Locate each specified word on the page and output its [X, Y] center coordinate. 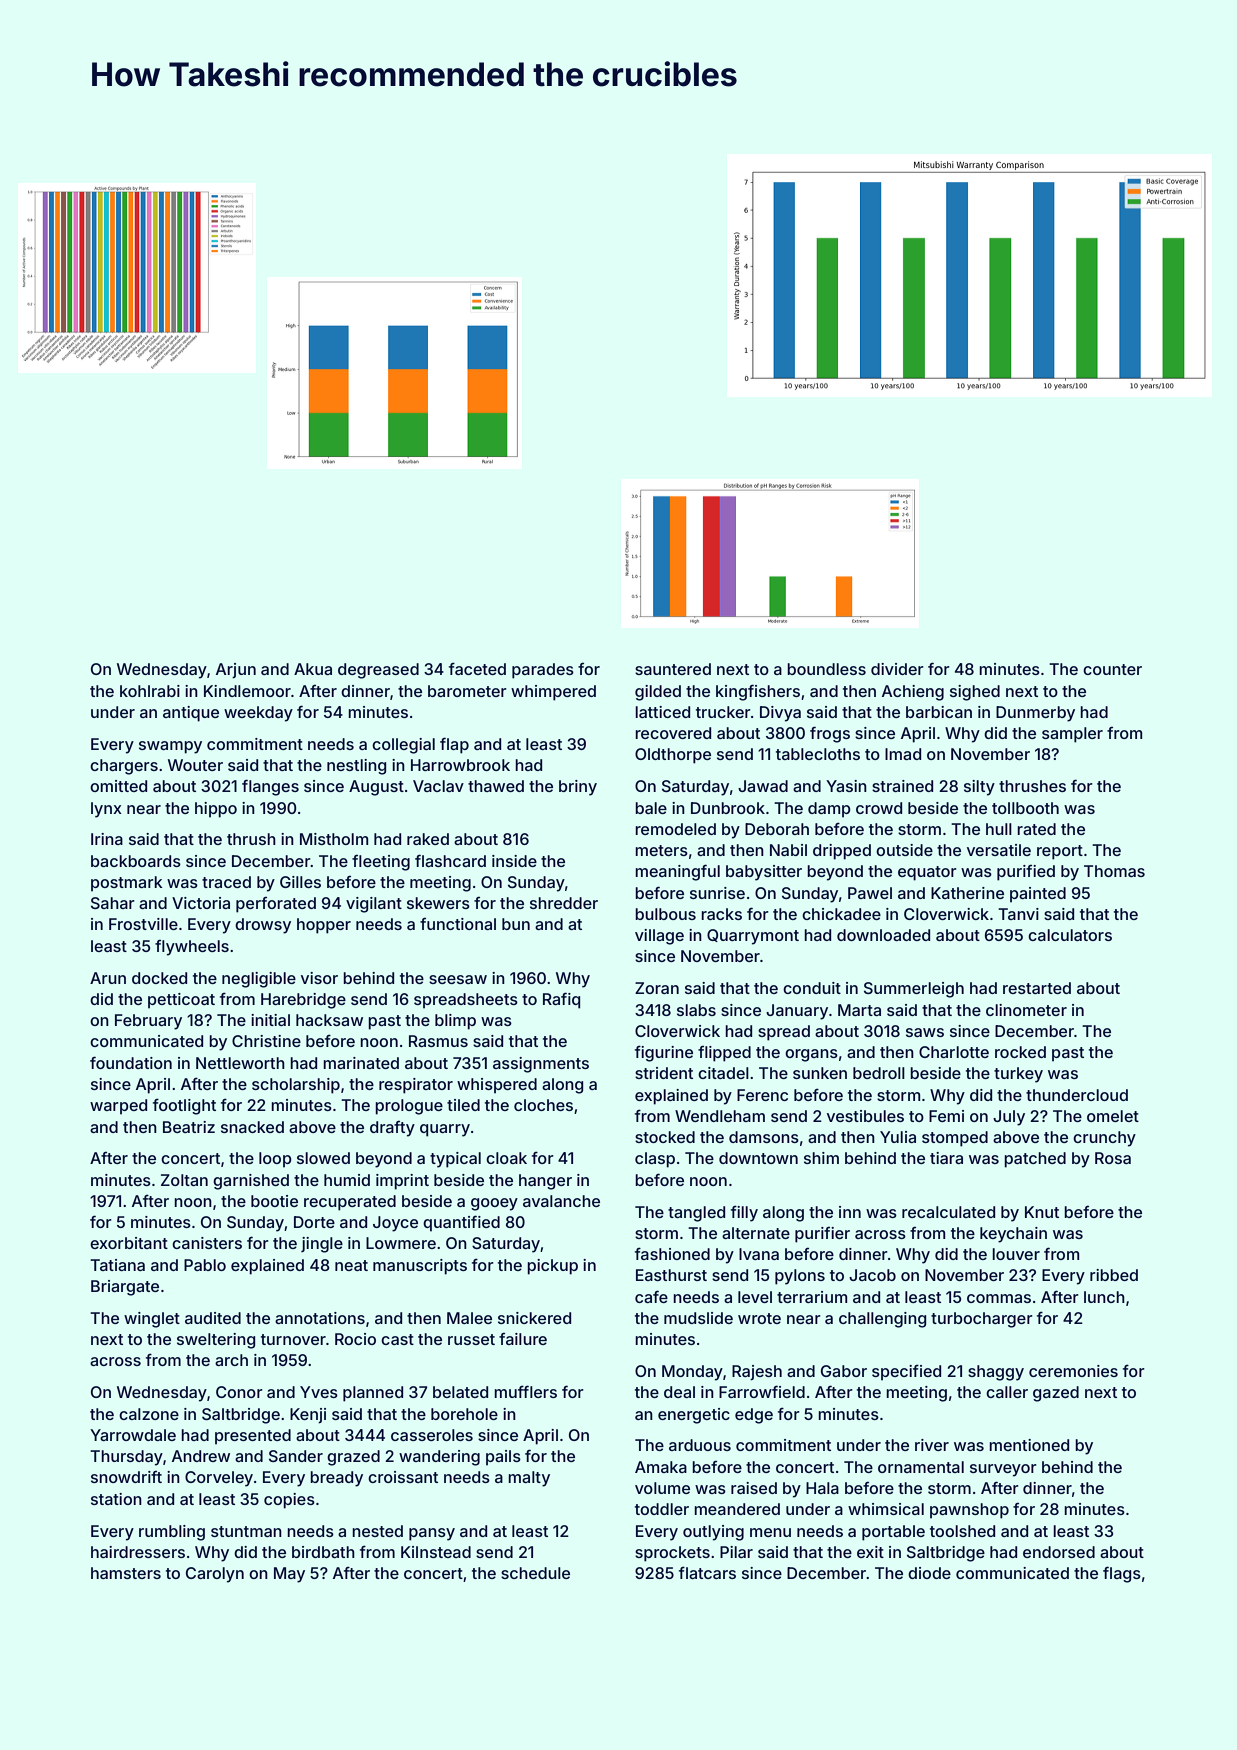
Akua [313, 669]
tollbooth [1025, 808]
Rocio [355, 1339]
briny [578, 788]
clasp [655, 1160]
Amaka [661, 1467]
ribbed [1114, 1275]
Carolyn [215, 1575]
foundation [131, 1062]
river [932, 1445]
